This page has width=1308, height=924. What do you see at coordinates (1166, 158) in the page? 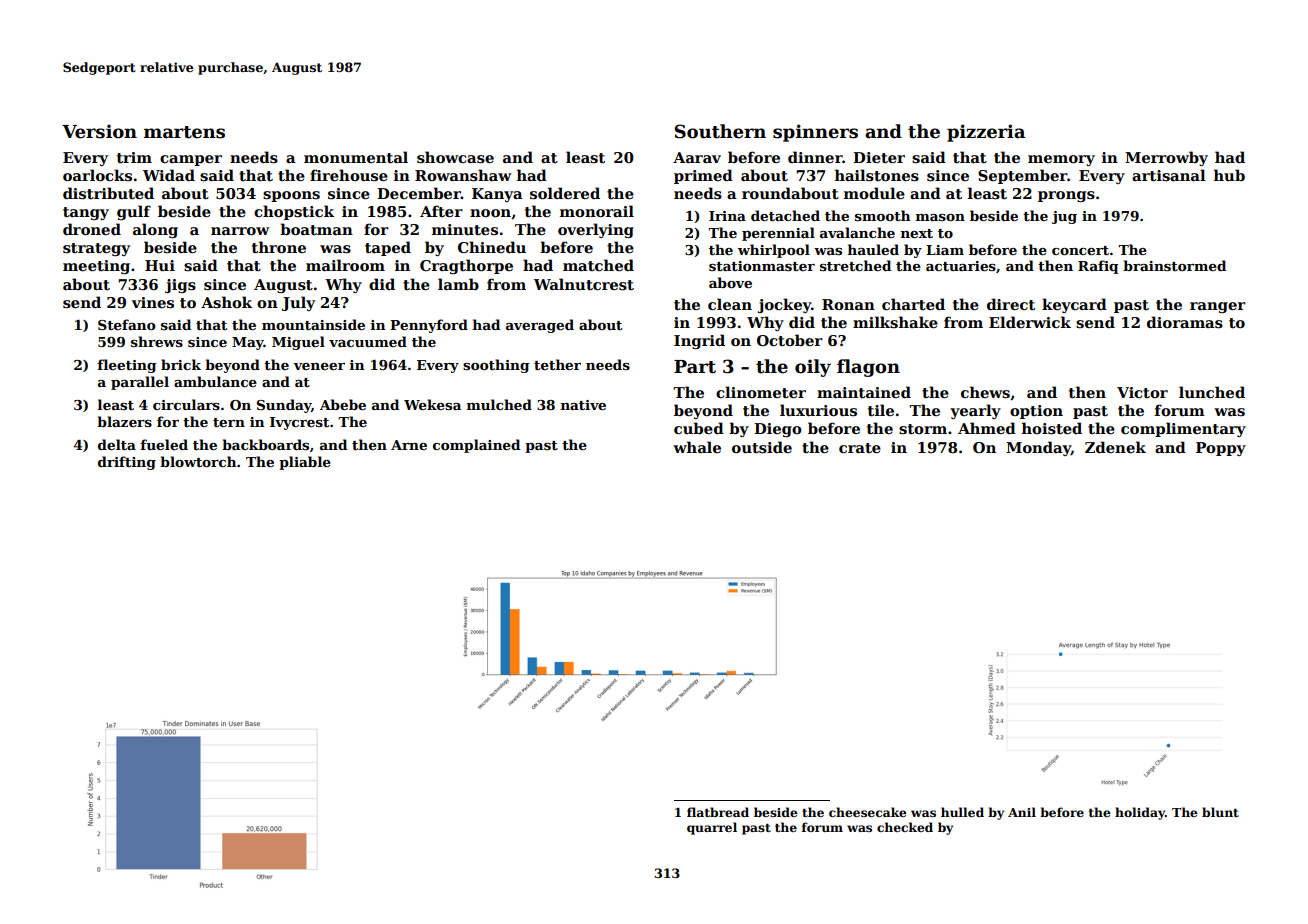
I see `Merrowby` at bounding box center [1166, 158].
